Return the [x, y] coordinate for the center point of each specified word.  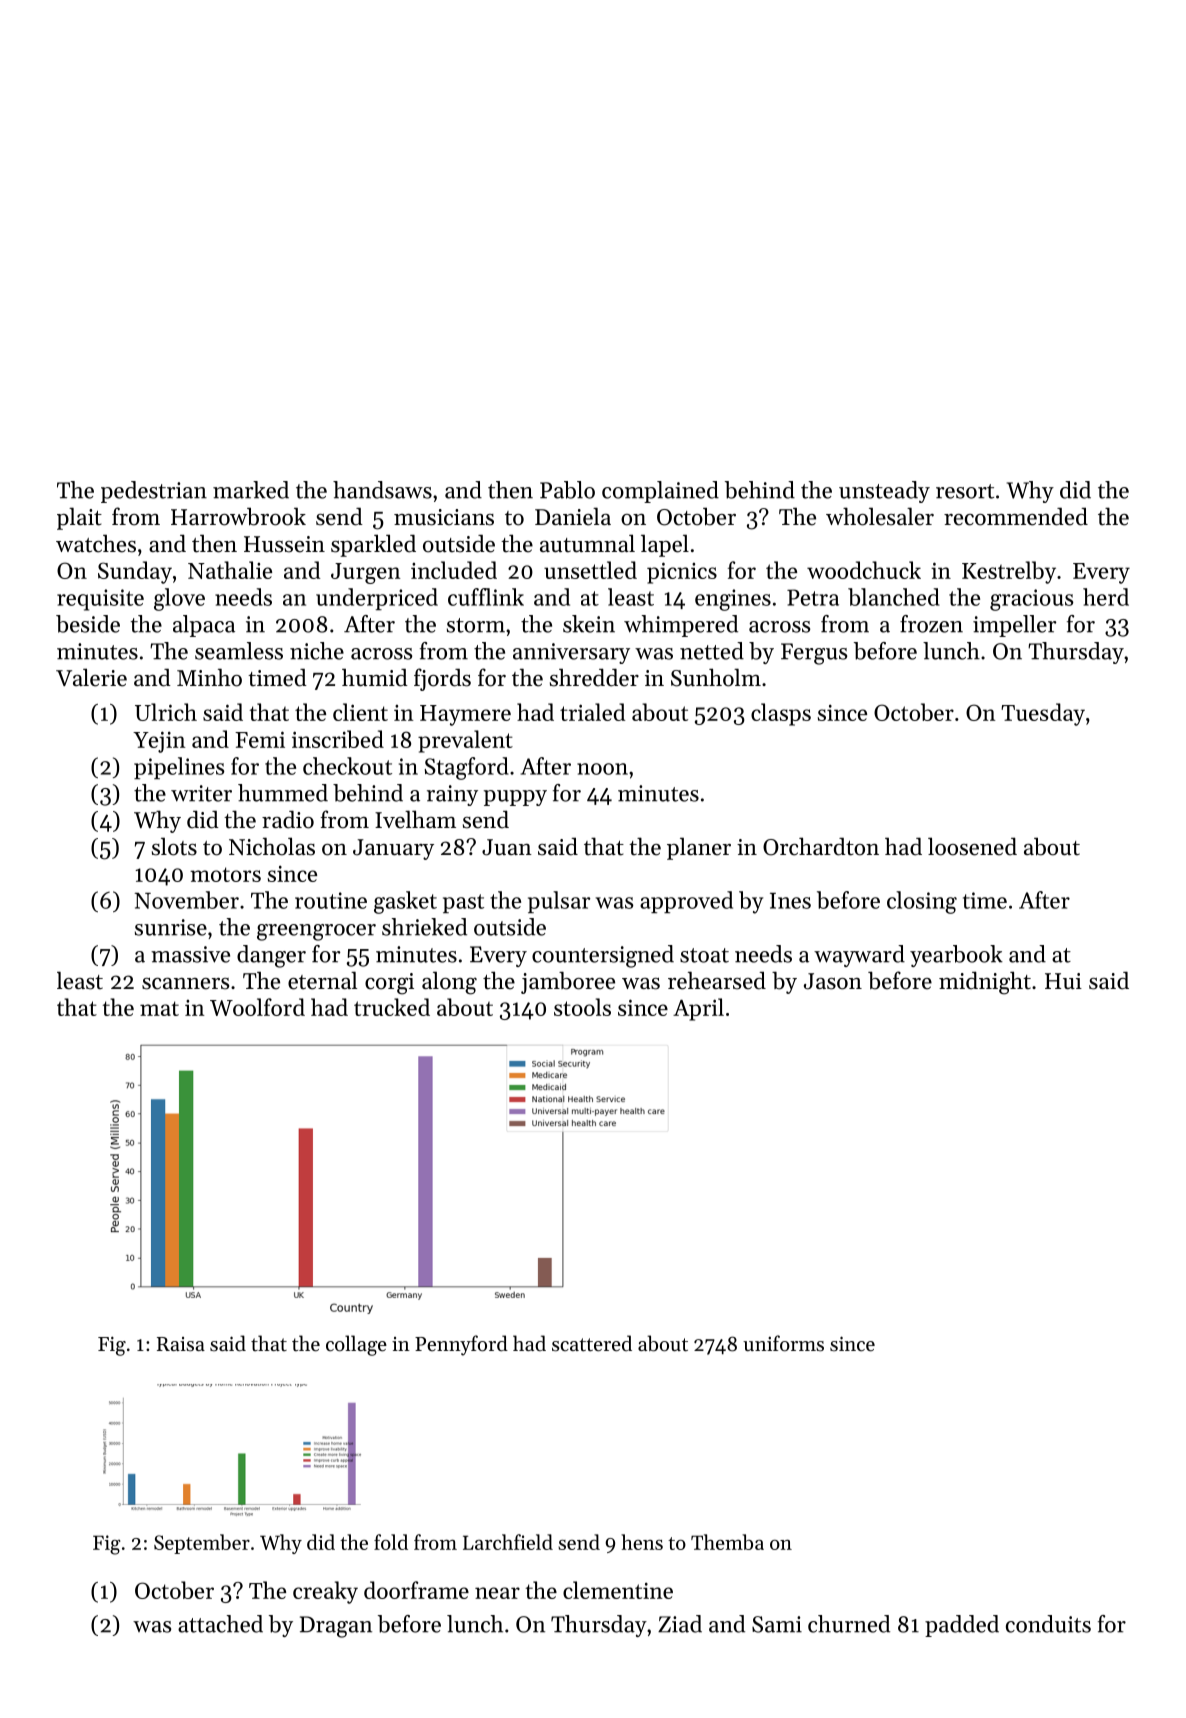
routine [331, 900]
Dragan [336, 1627]
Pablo [567, 490]
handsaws [382, 490]
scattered [592, 1343]
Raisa [181, 1344]
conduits [1048, 1624]
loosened [972, 846]
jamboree [568, 982]
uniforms [783, 1343]
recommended [1016, 516]
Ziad [680, 1624]
